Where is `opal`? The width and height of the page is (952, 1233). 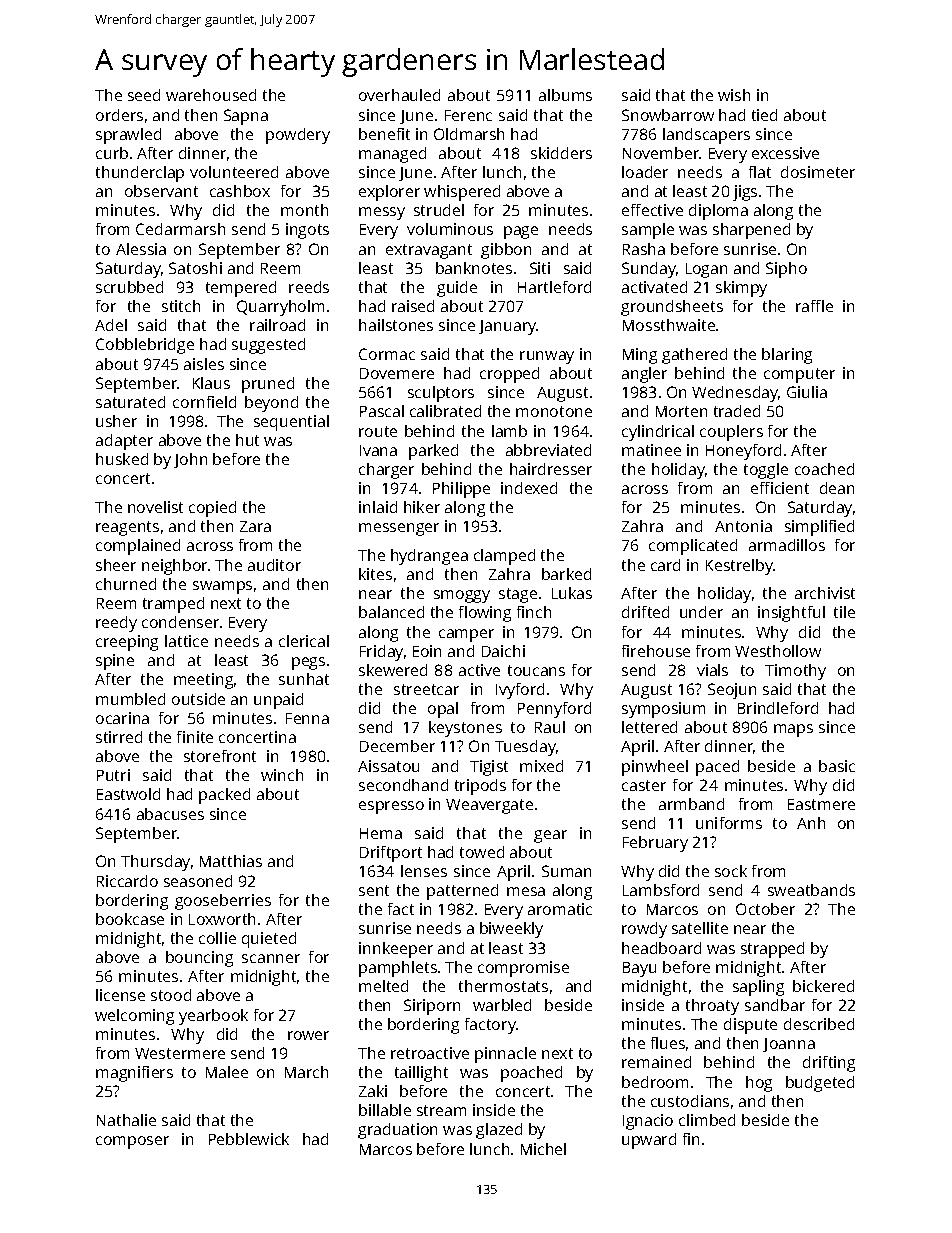 opal is located at coordinates (443, 710).
